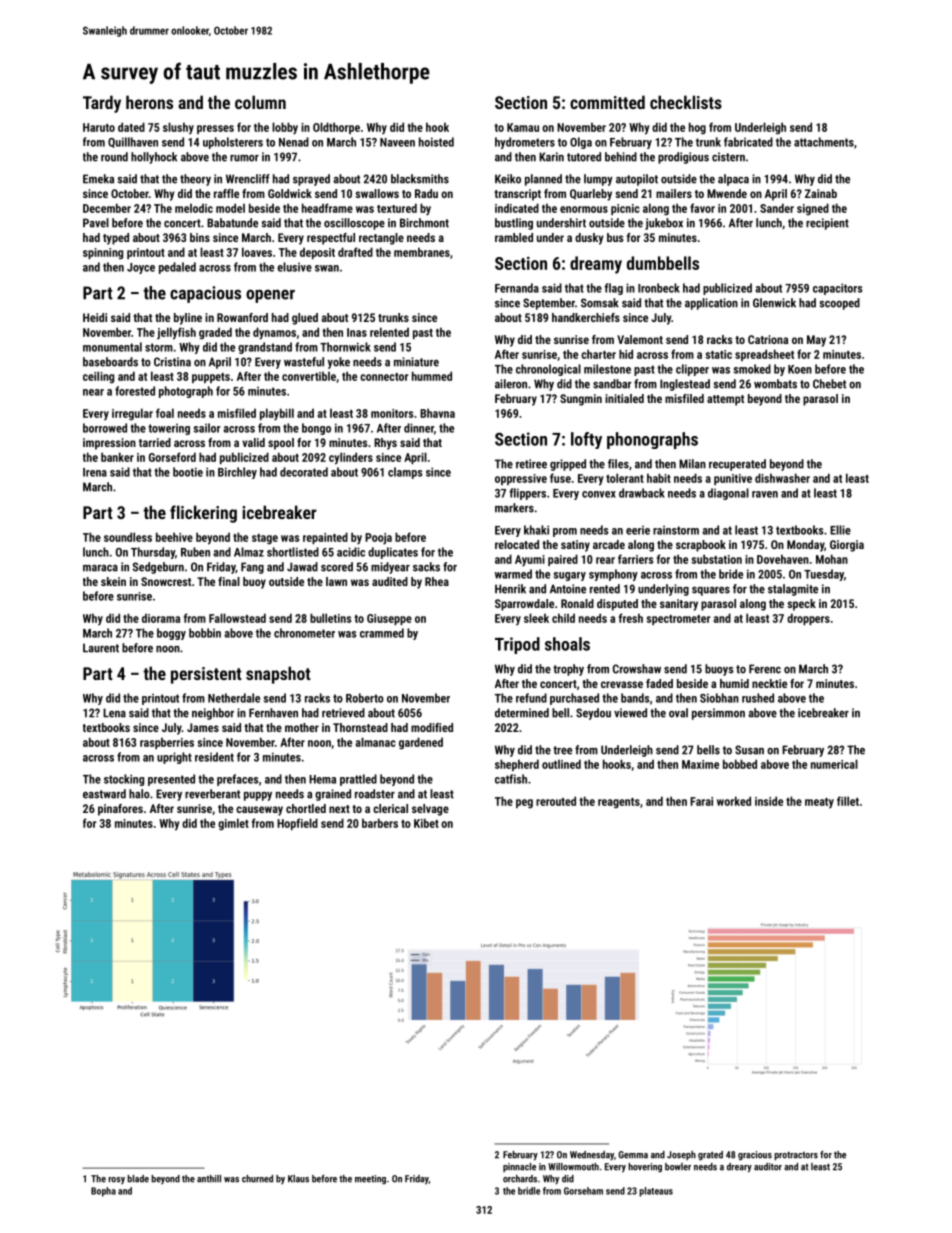 This document has height=1233, width=952. I want to click on churned, so click(257, 1179).
